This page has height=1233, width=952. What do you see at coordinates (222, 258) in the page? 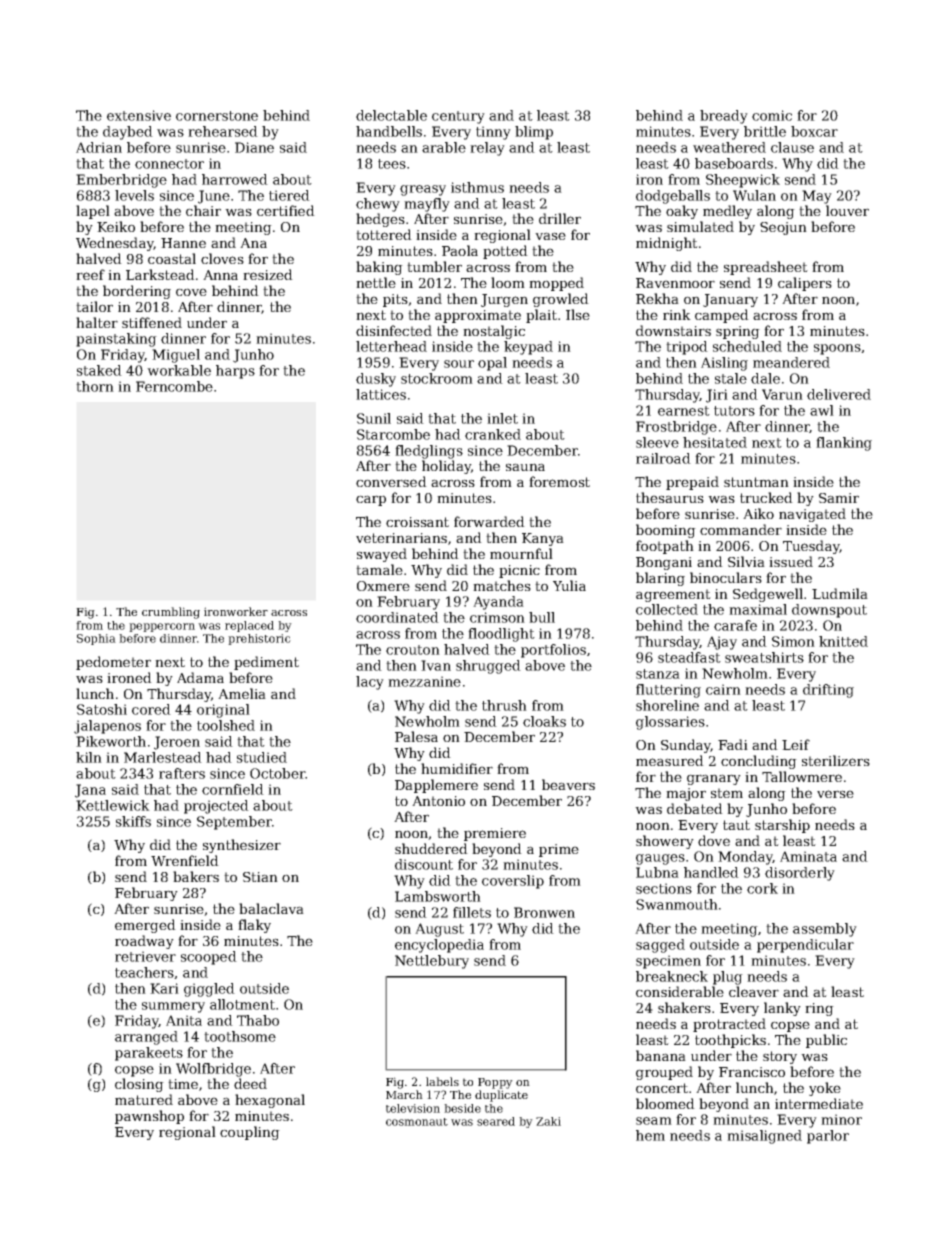
I see `cloves` at bounding box center [222, 258].
